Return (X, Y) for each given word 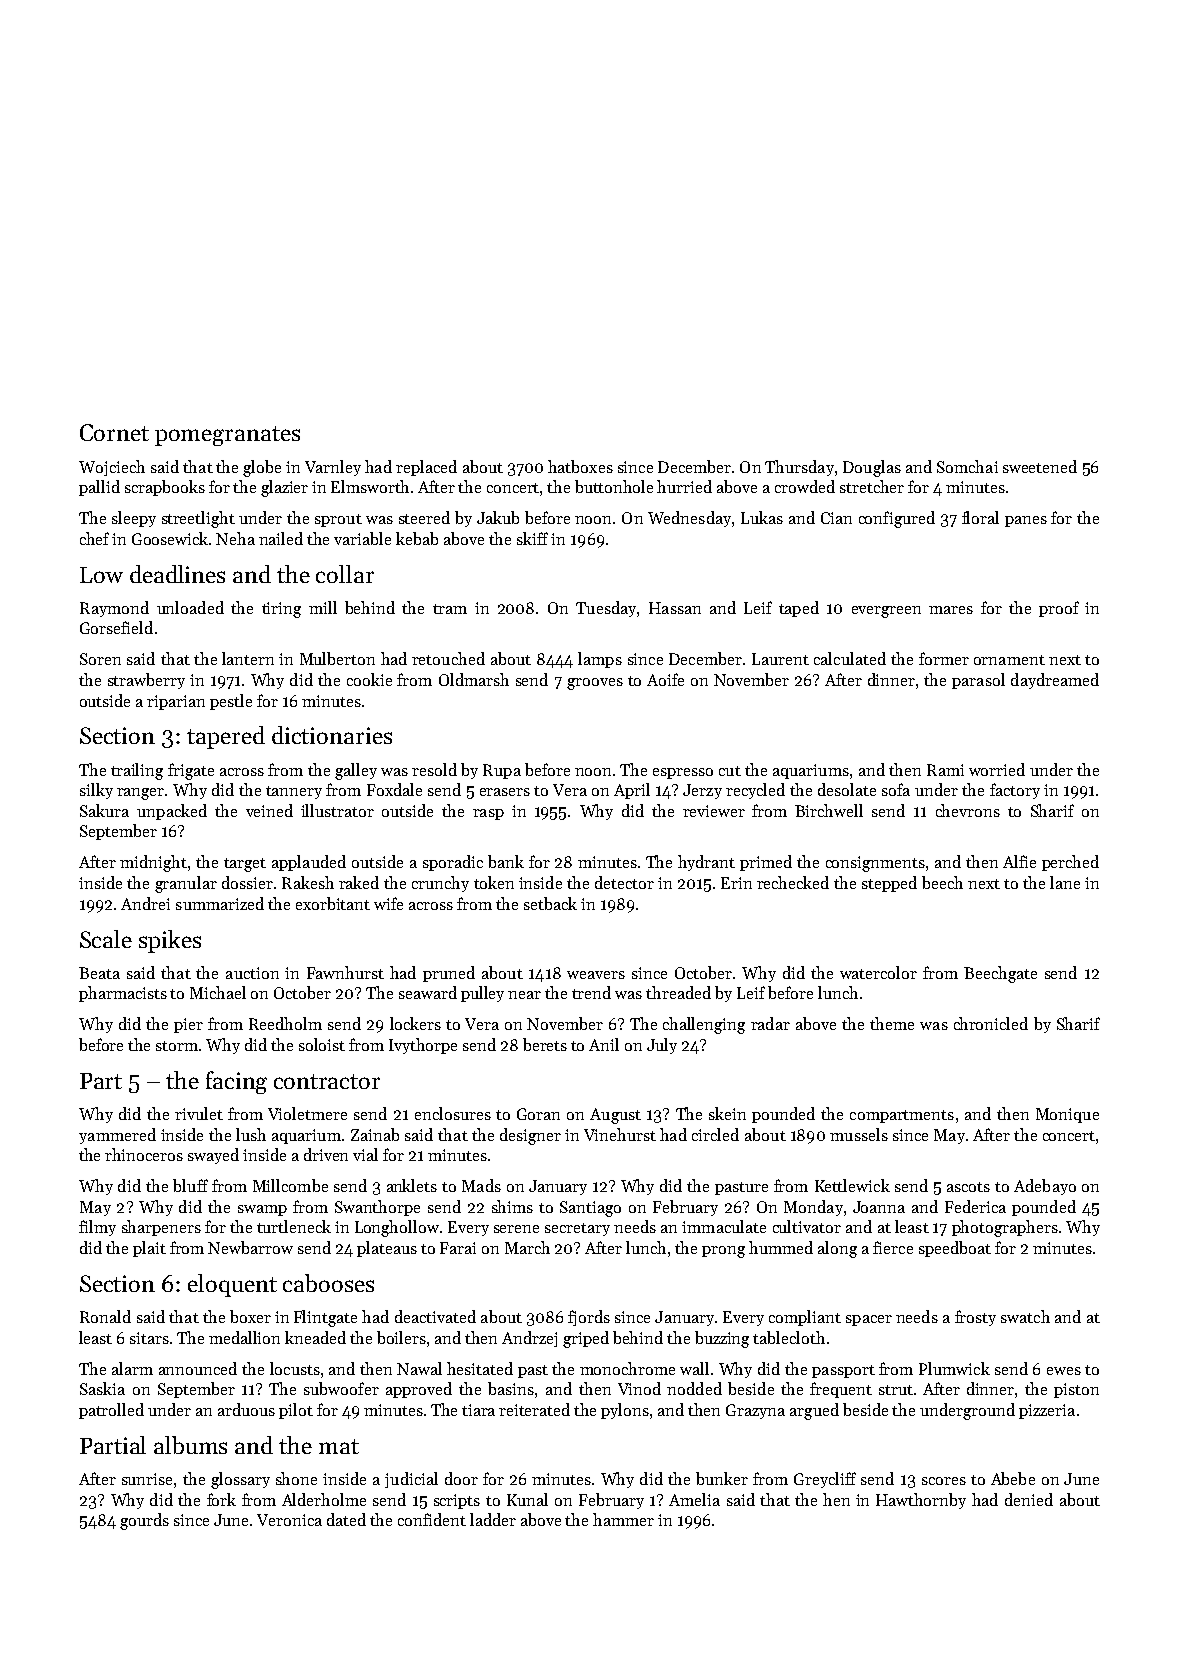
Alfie (1019, 861)
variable (362, 538)
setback (550, 903)
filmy (97, 1228)
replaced (426, 468)
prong (723, 1252)
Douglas (872, 468)
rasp (488, 814)
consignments (875, 864)
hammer (623, 1519)
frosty (975, 1318)
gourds (144, 1521)
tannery (294, 792)
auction (252, 973)
